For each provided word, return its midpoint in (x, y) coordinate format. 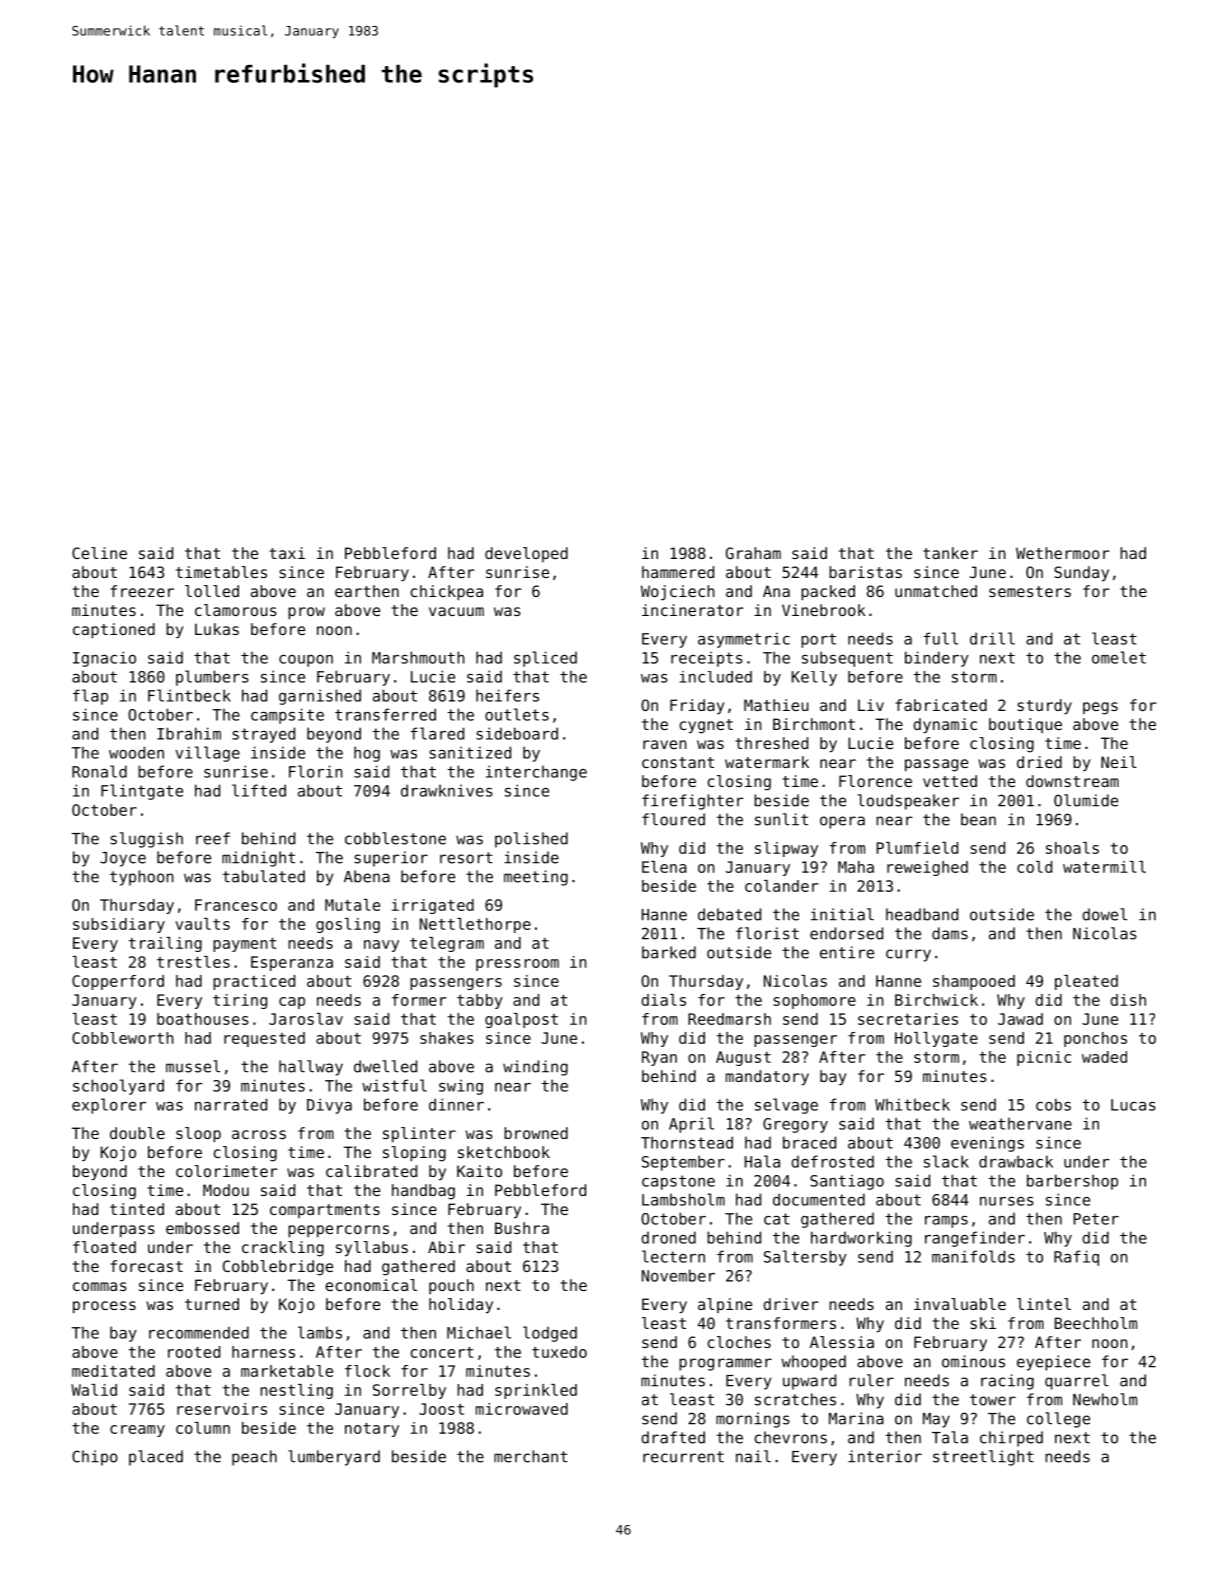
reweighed (927, 868)
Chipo (95, 1458)
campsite (287, 716)
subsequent (847, 659)
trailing (165, 944)
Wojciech (678, 593)
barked (669, 952)
